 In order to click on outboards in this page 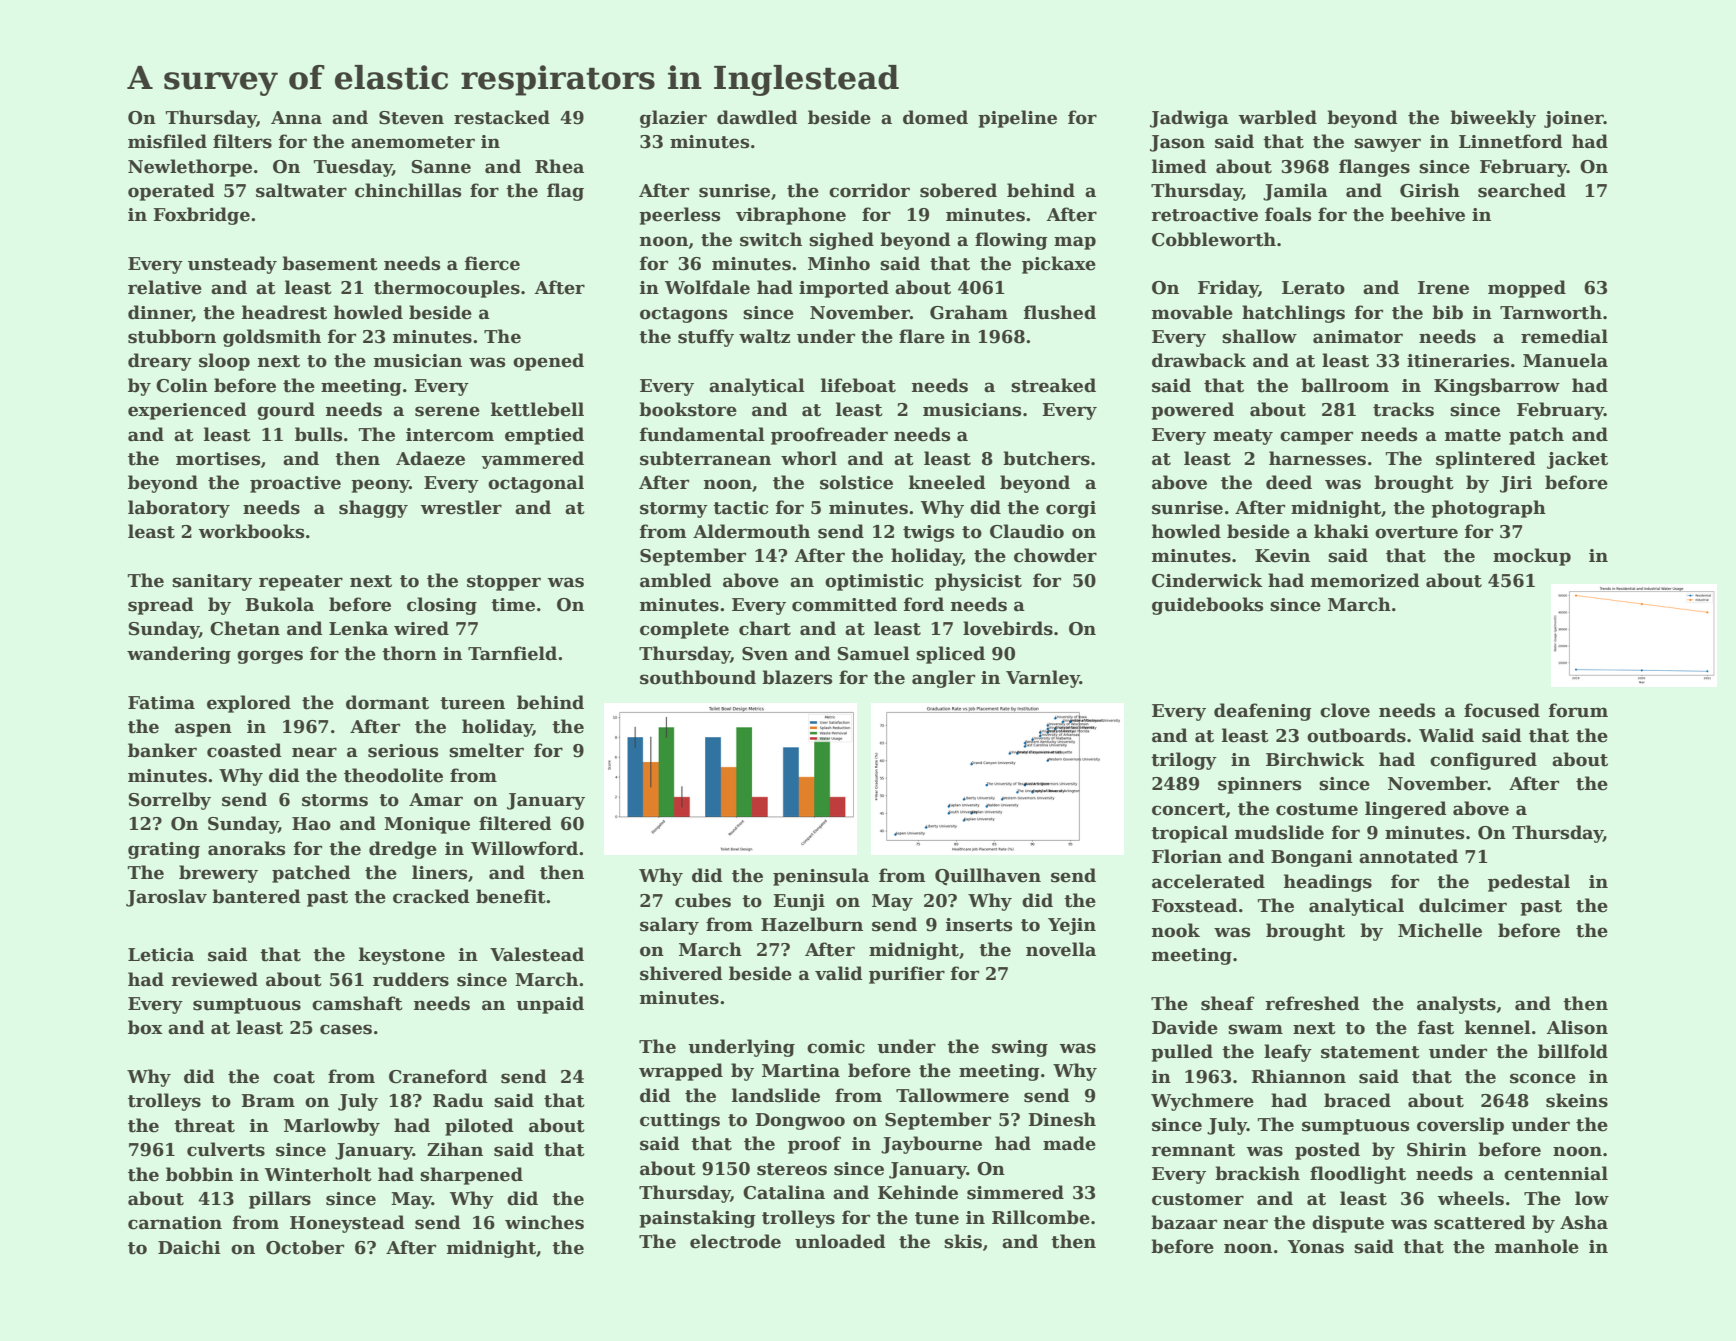, I will do `click(1356, 735)`.
